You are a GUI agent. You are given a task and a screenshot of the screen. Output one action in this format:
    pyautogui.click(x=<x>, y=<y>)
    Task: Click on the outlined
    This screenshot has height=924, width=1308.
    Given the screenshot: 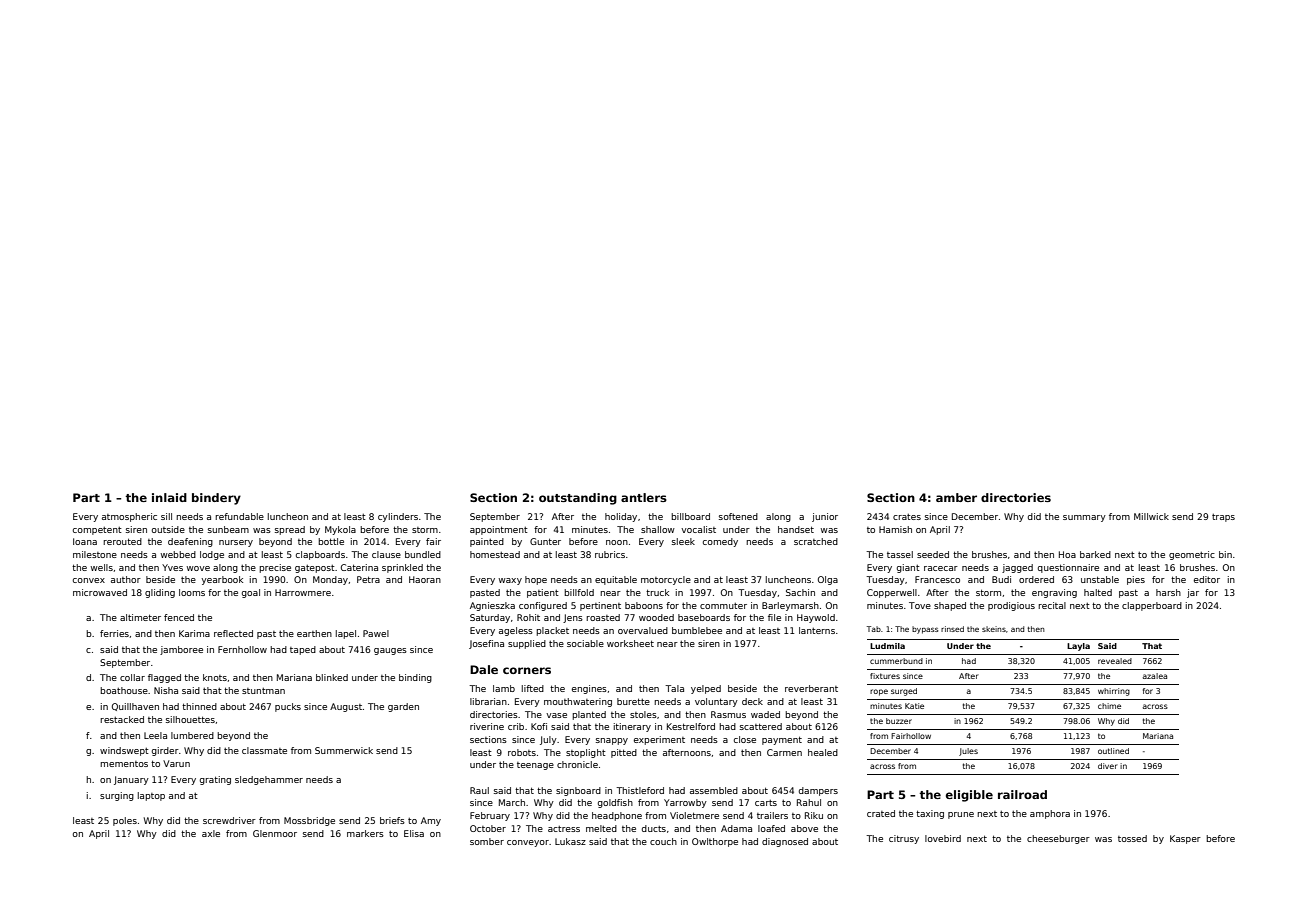 What is the action you would take?
    pyautogui.click(x=1113, y=751)
